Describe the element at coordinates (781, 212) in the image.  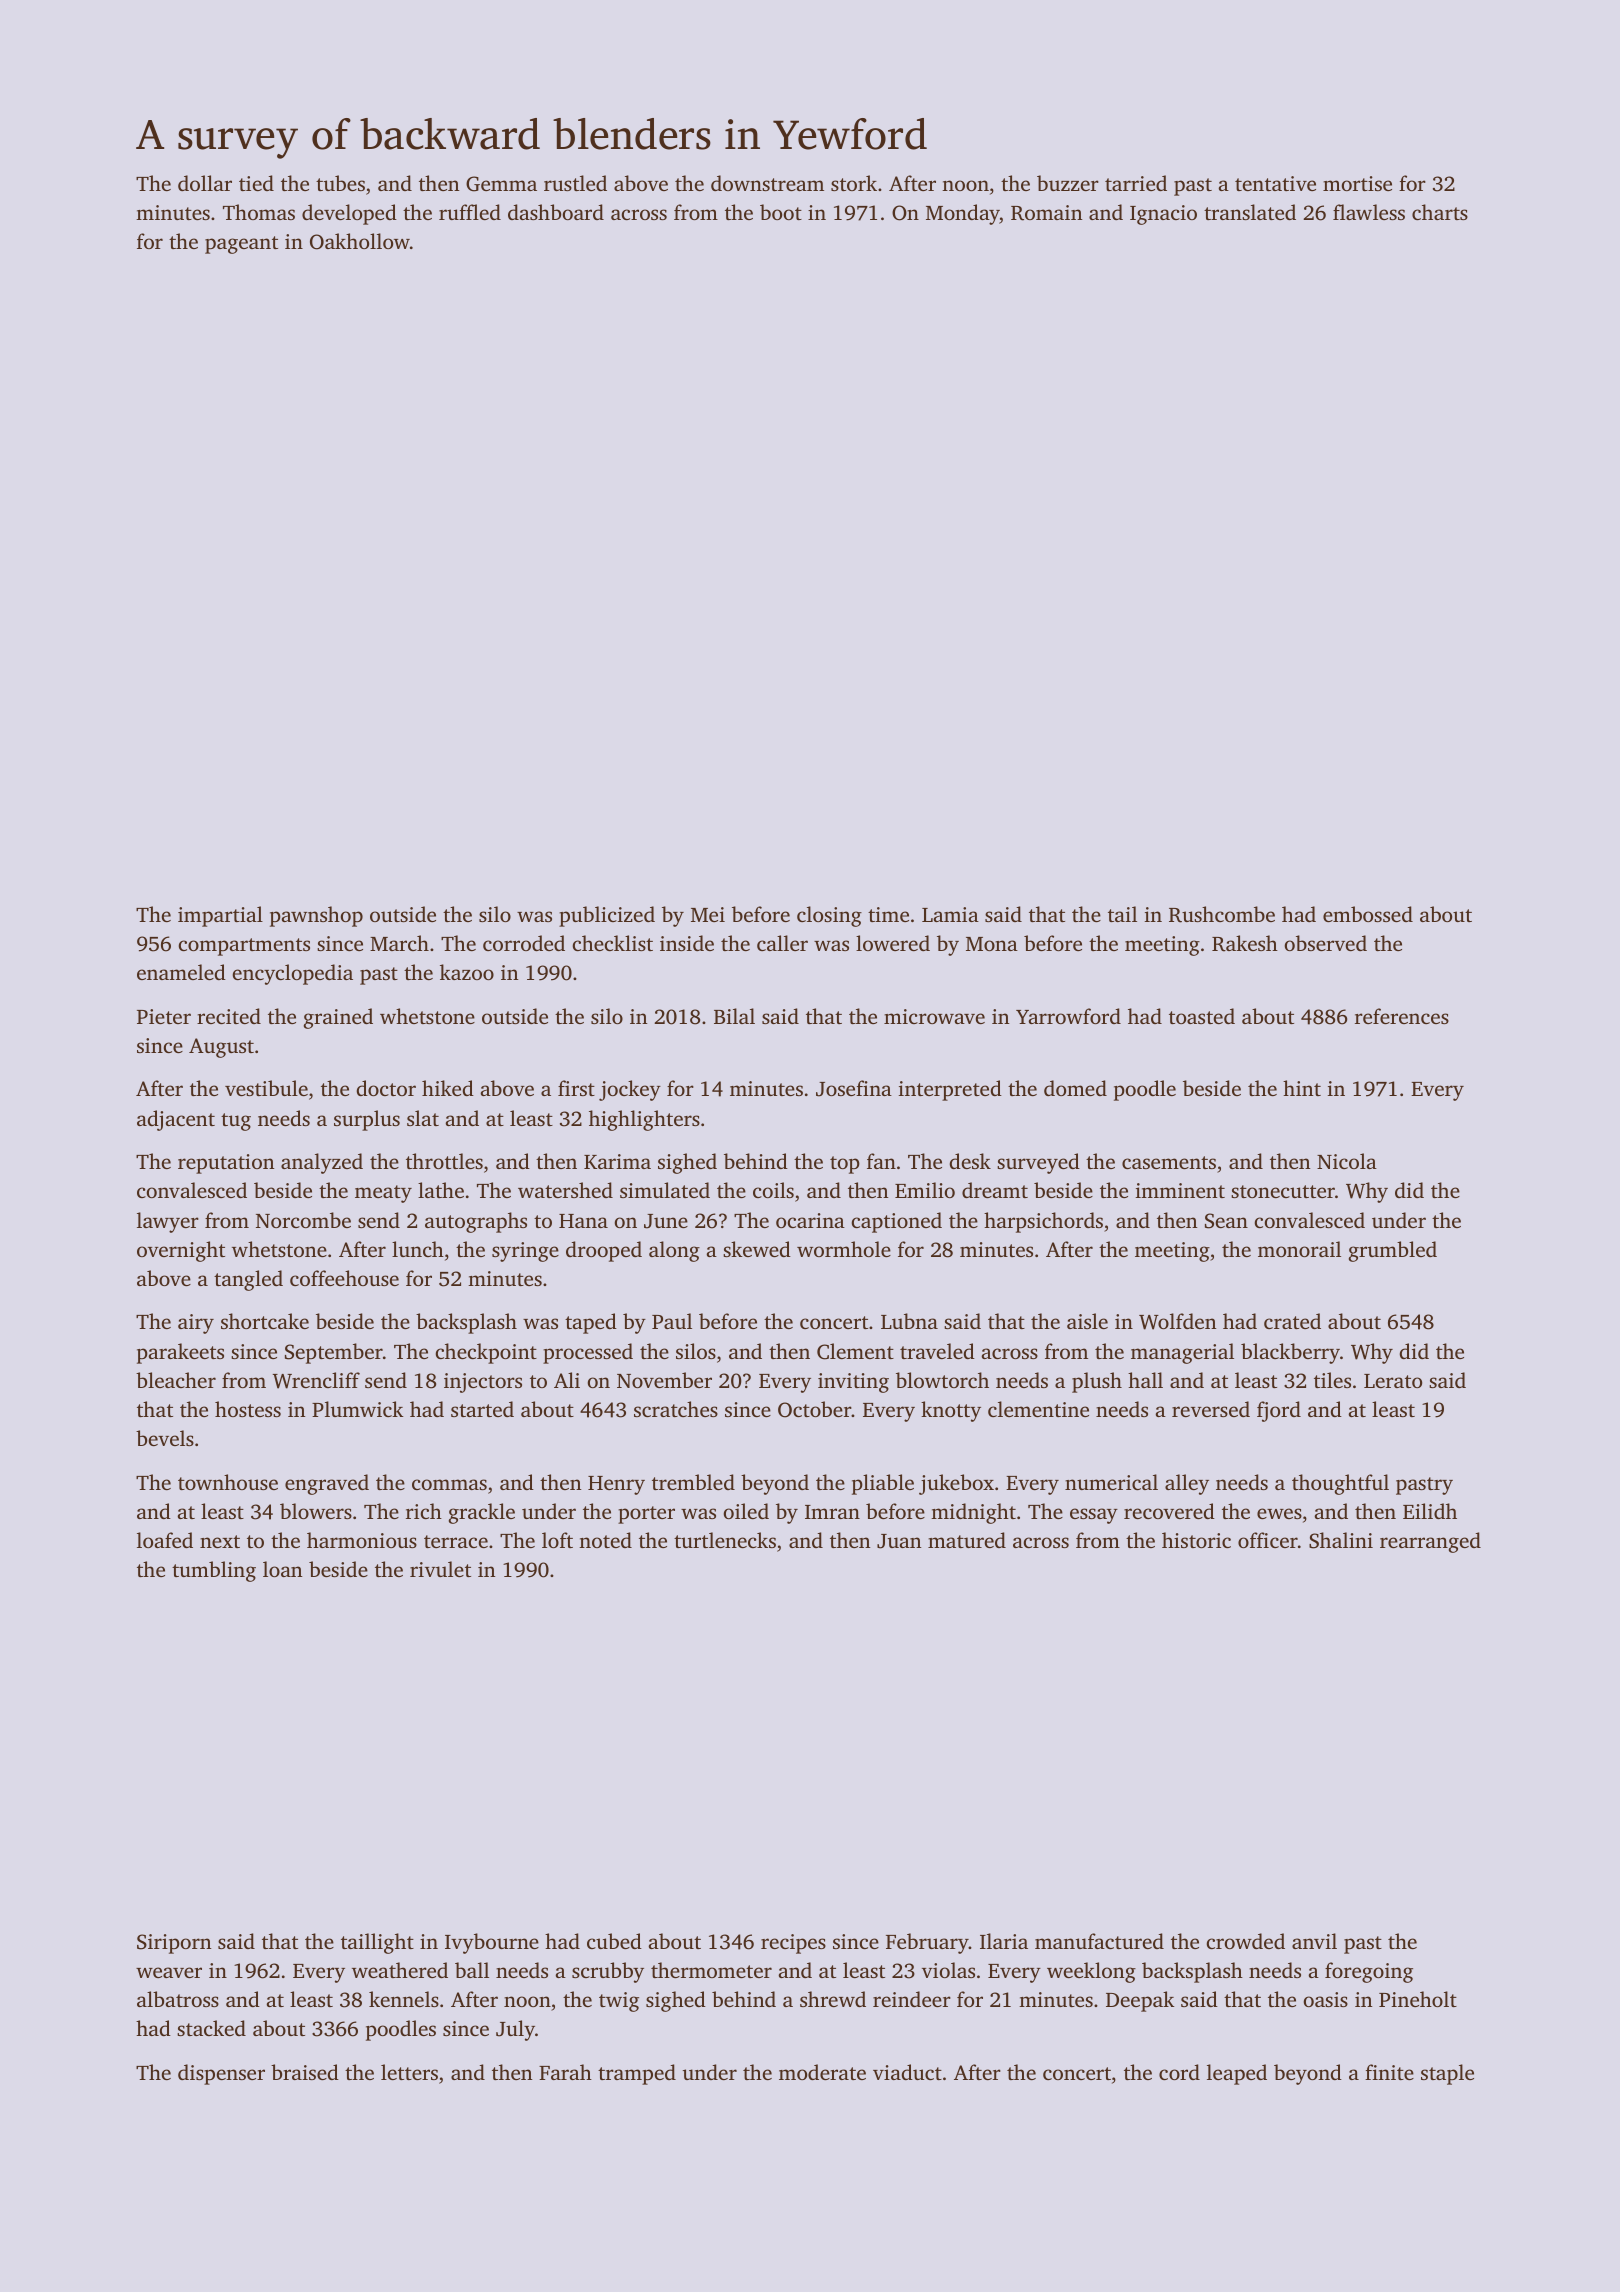
I see `boot` at that location.
